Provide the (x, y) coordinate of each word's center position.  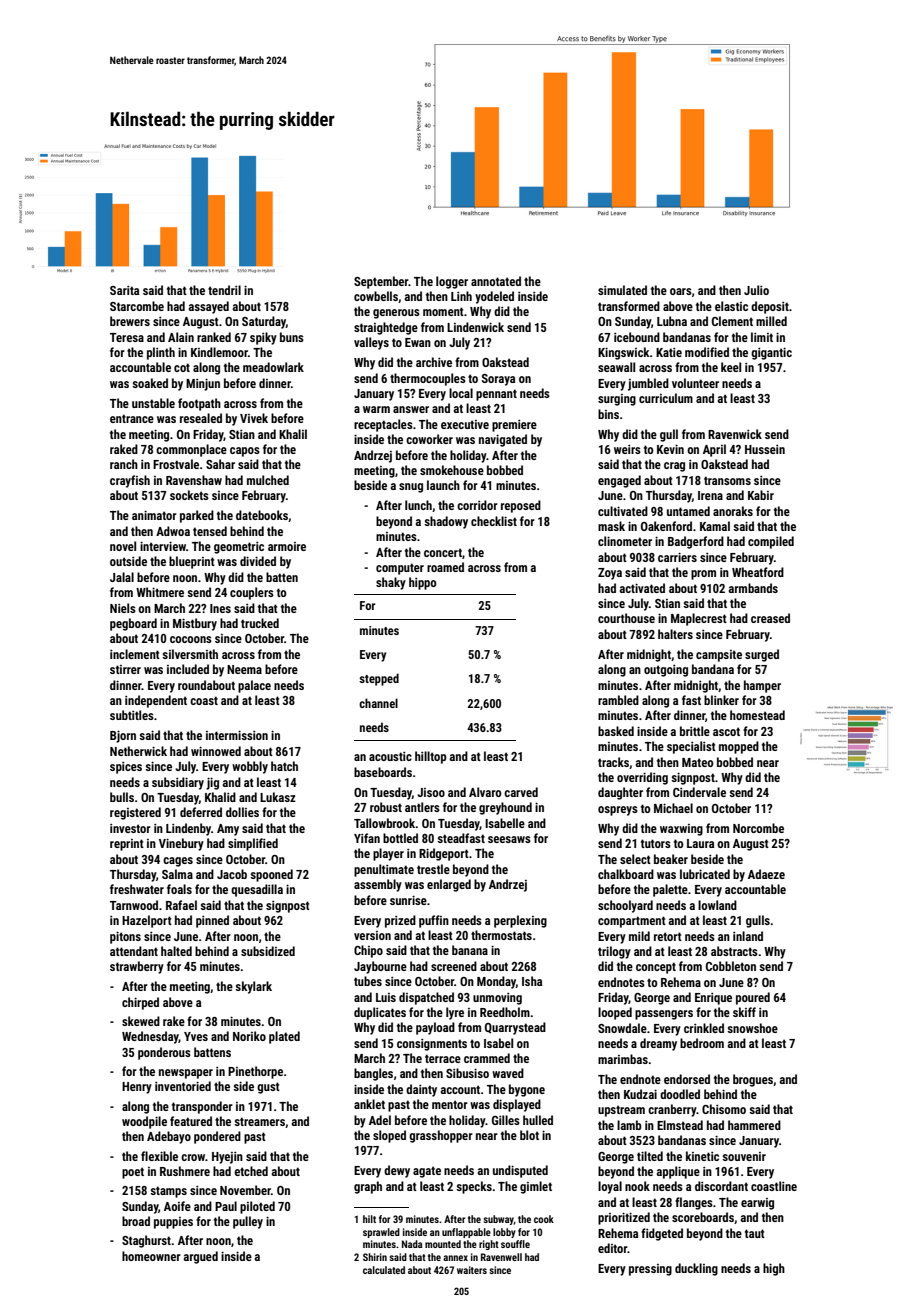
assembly (378, 885)
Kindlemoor (219, 352)
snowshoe (752, 1028)
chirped (140, 1003)
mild (639, 936)
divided (258, 561)
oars (681, 291)
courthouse (626, 618)
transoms (727, 480)
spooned (271, 875)
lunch (418, 505)
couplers (252, 593)
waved (508, 1073)
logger (452, 282)
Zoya (610, 574)
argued (200, 1257)
